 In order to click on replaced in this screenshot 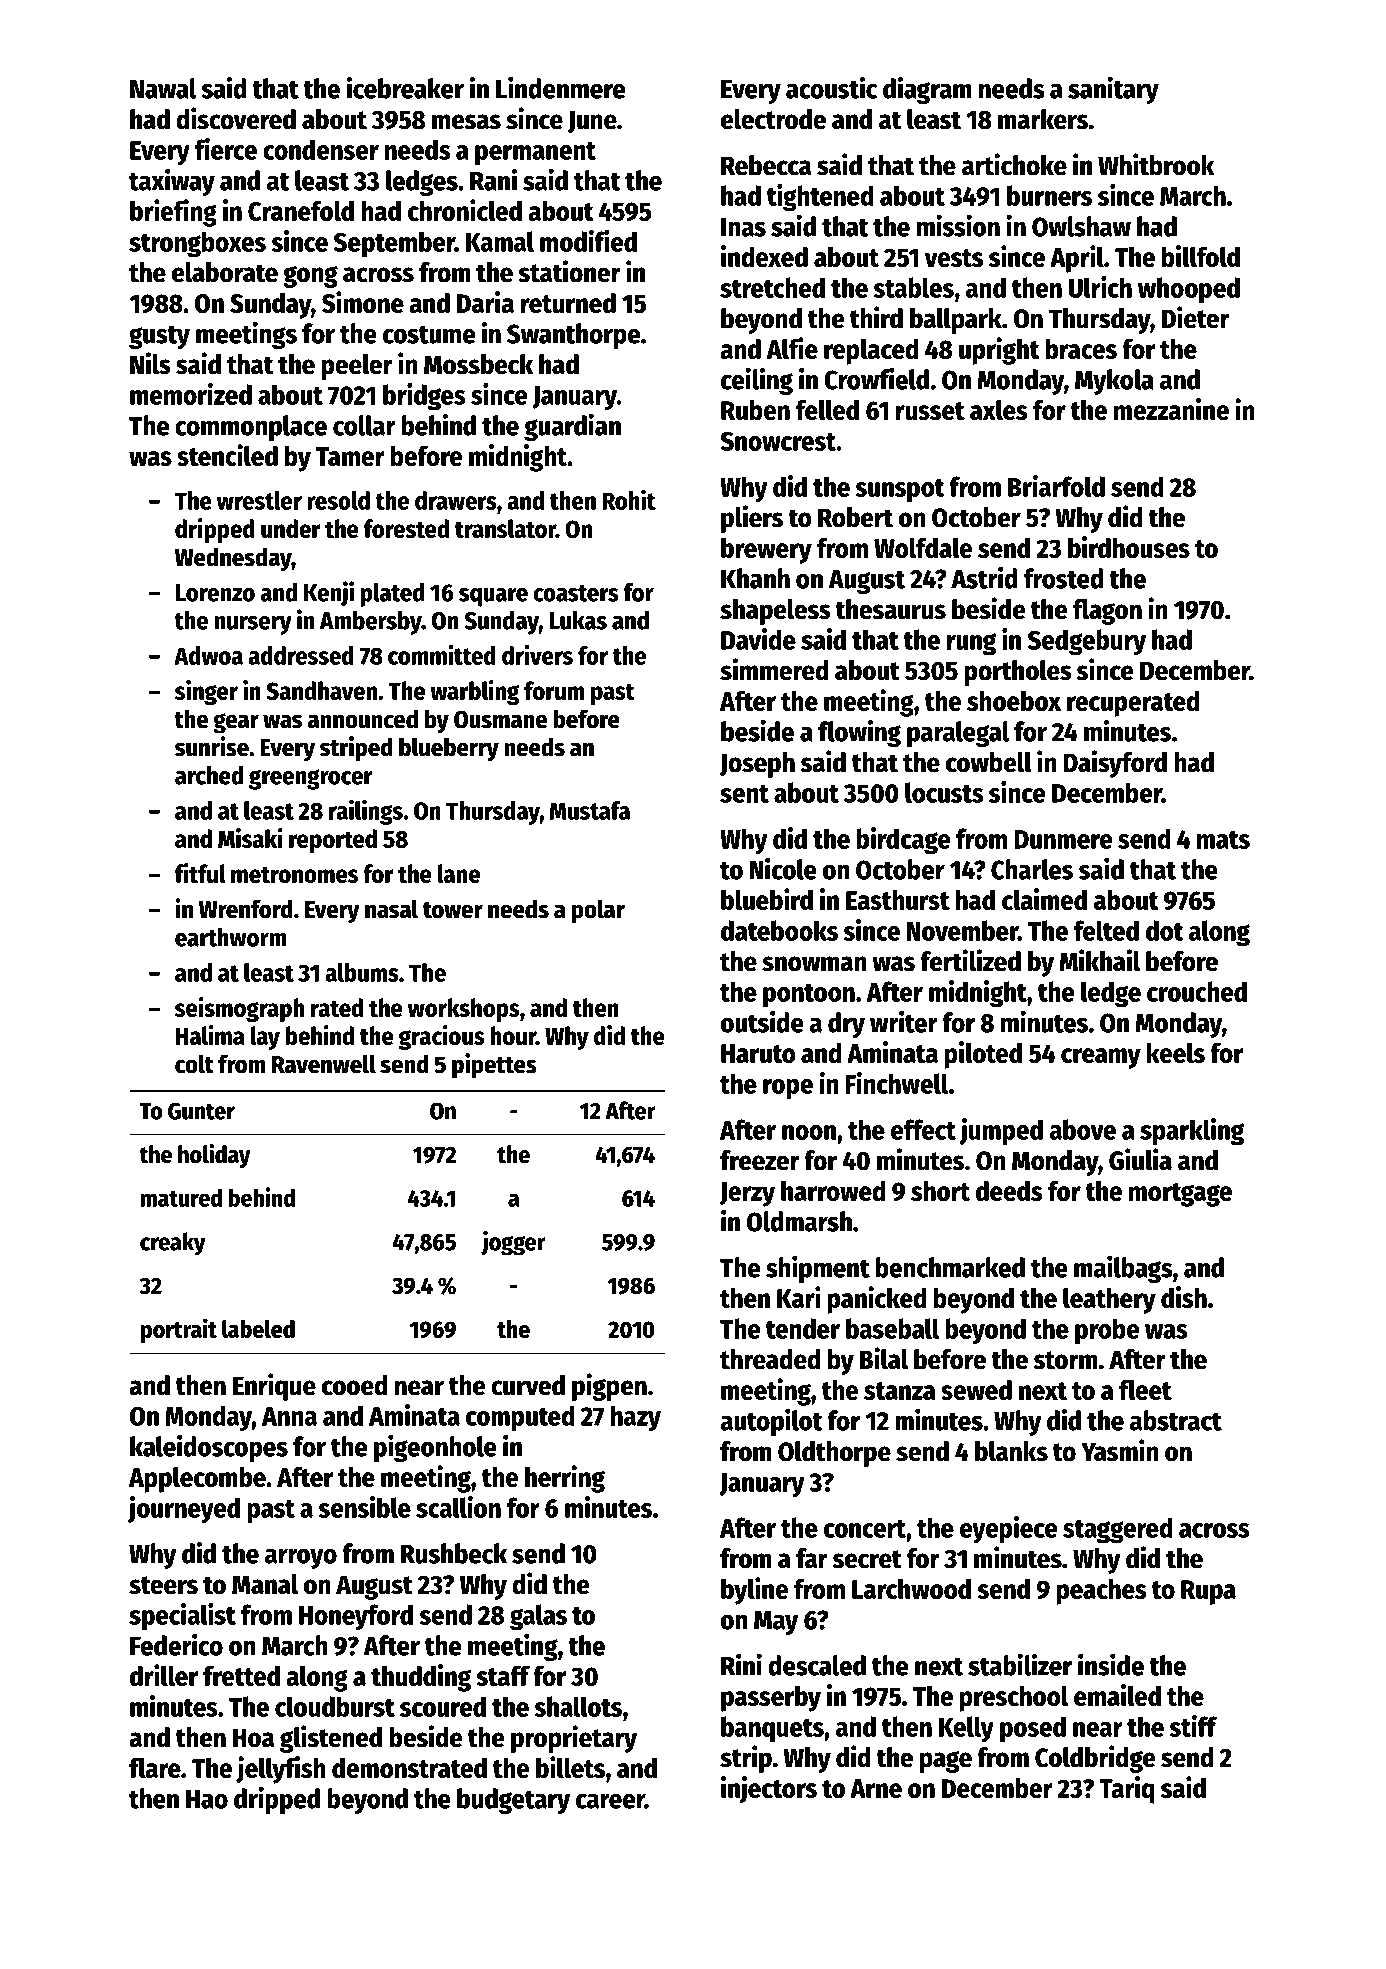, I will do `click(871, 352)`.
